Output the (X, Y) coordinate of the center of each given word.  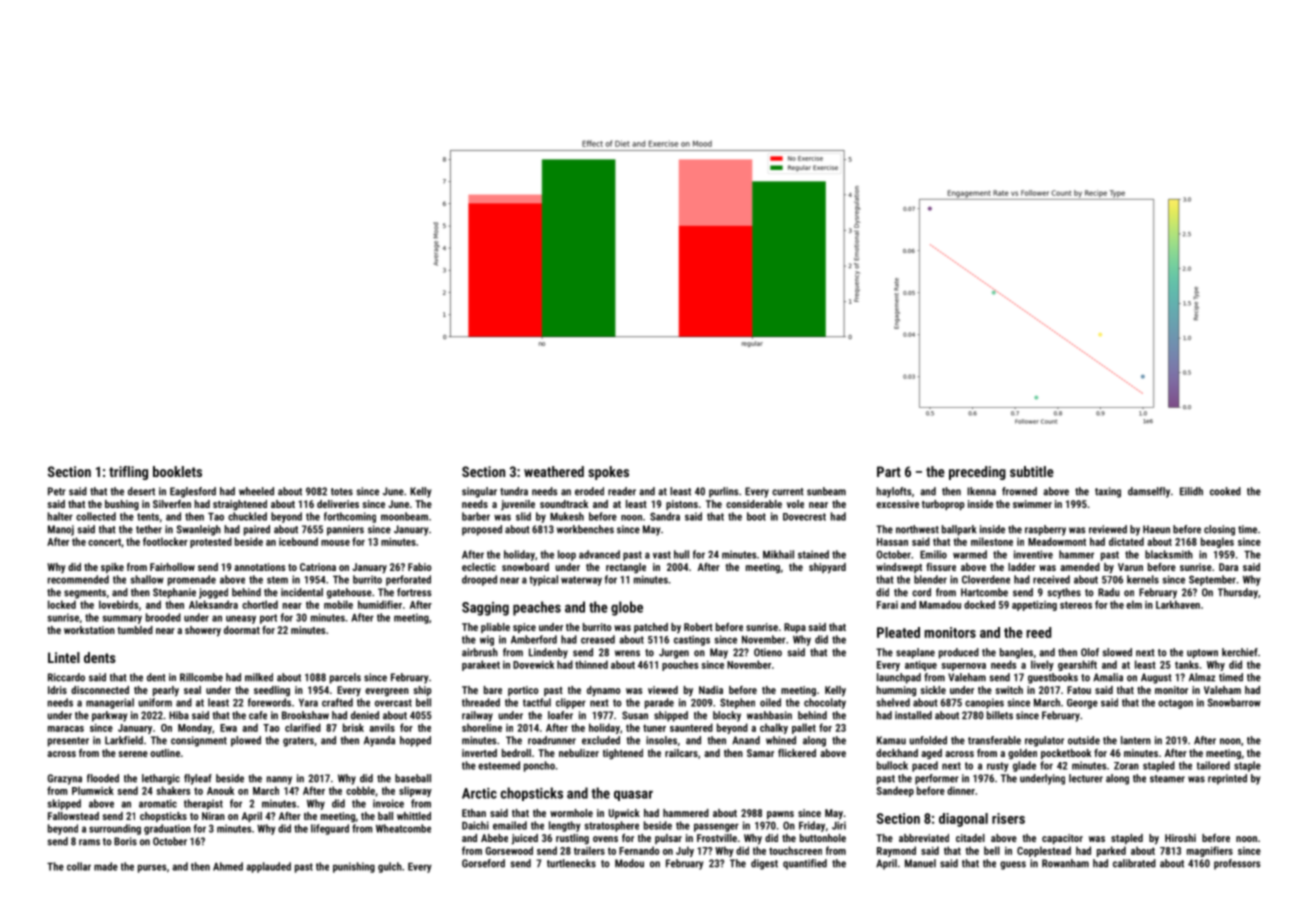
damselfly (1149, 492)
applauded (268, 867)
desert (141, 491)
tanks (1187, 664)
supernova (963, 667)
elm (1134, 604)
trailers (589, 850)
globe (627, 608)
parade (659, 703)
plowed (246, 741)
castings (692, 640)
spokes (608, 473)
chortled (260, 604)
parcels (345, 678)
